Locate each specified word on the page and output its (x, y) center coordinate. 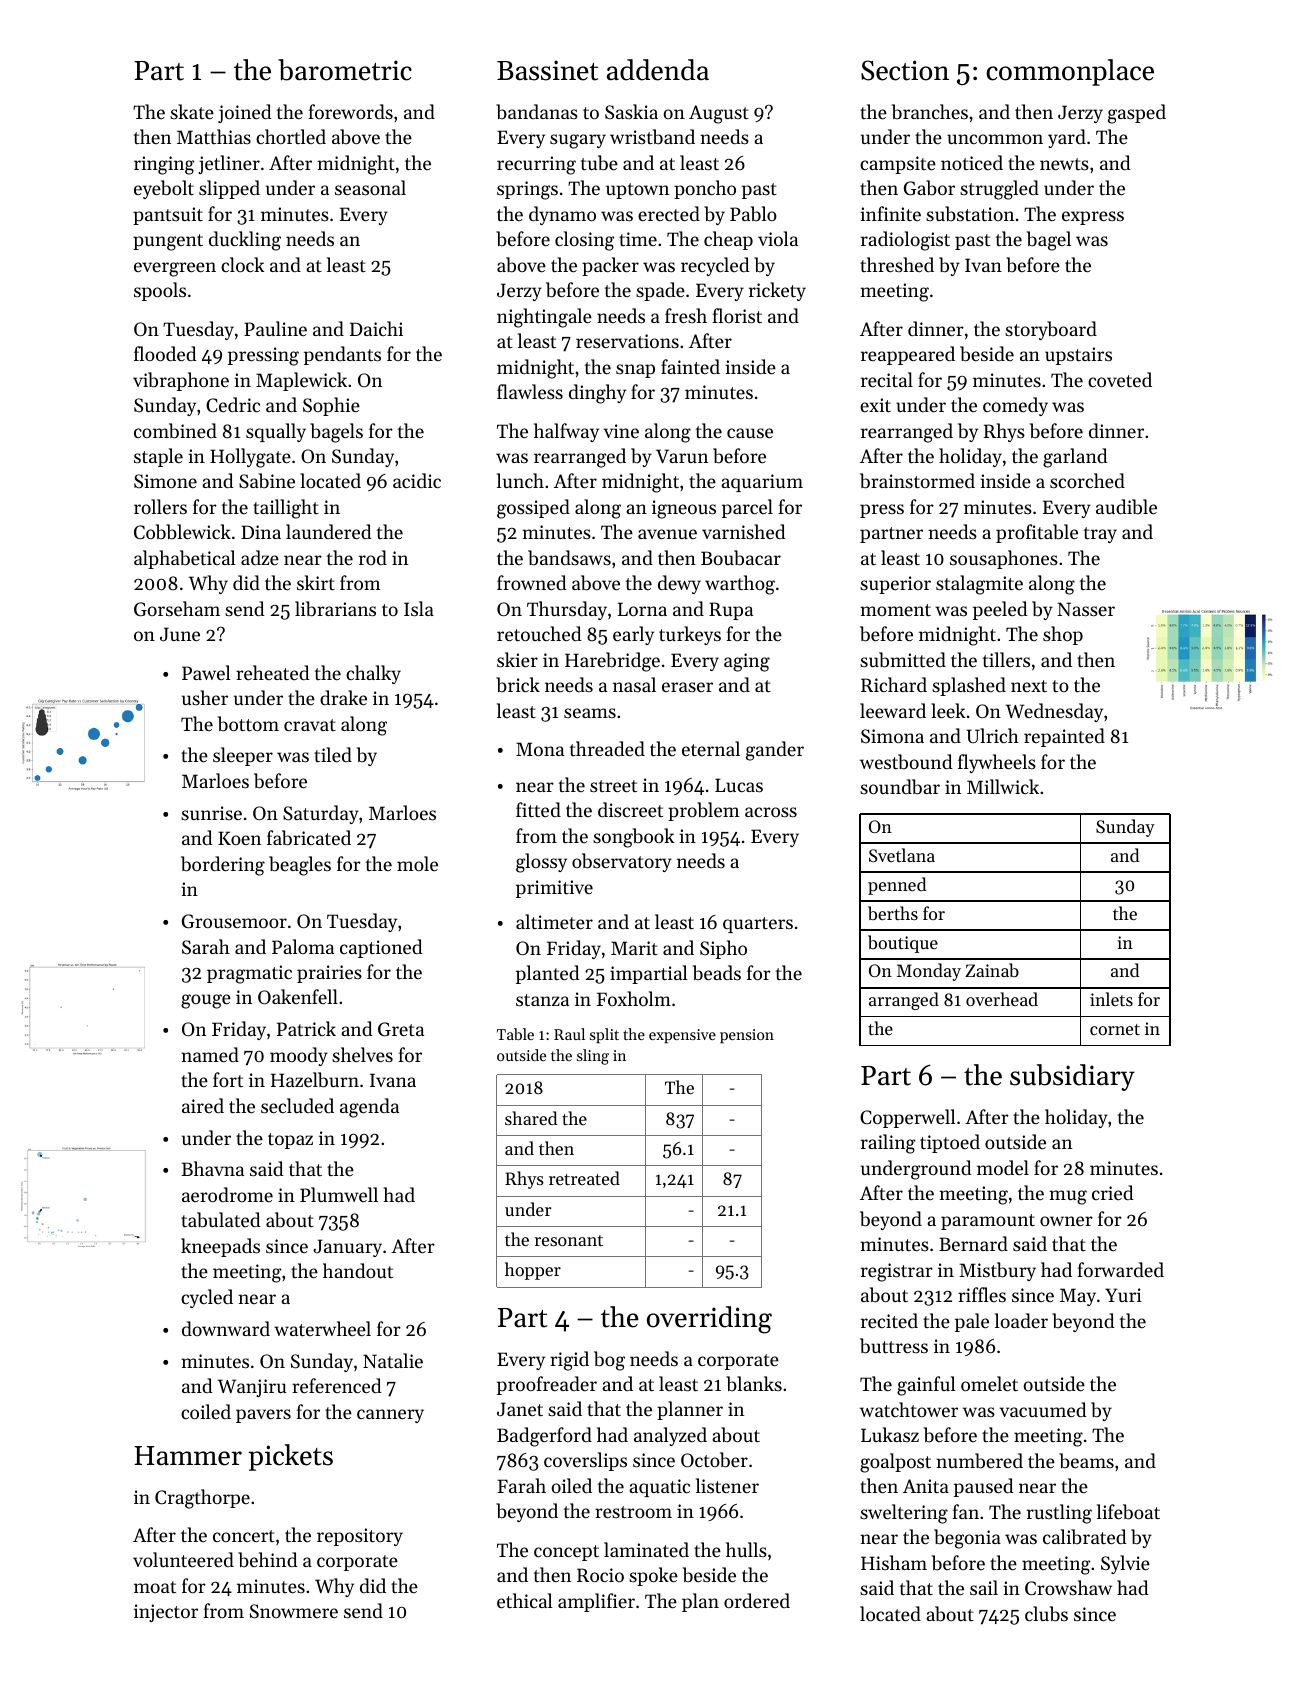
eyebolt (164, 189)
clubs (1046, 1614)
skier (517, 659)
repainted (1064, 737)
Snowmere (294, 1611)
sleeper (243, 756)
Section (905, 70)
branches (930, 112)
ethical (525, 1600)
